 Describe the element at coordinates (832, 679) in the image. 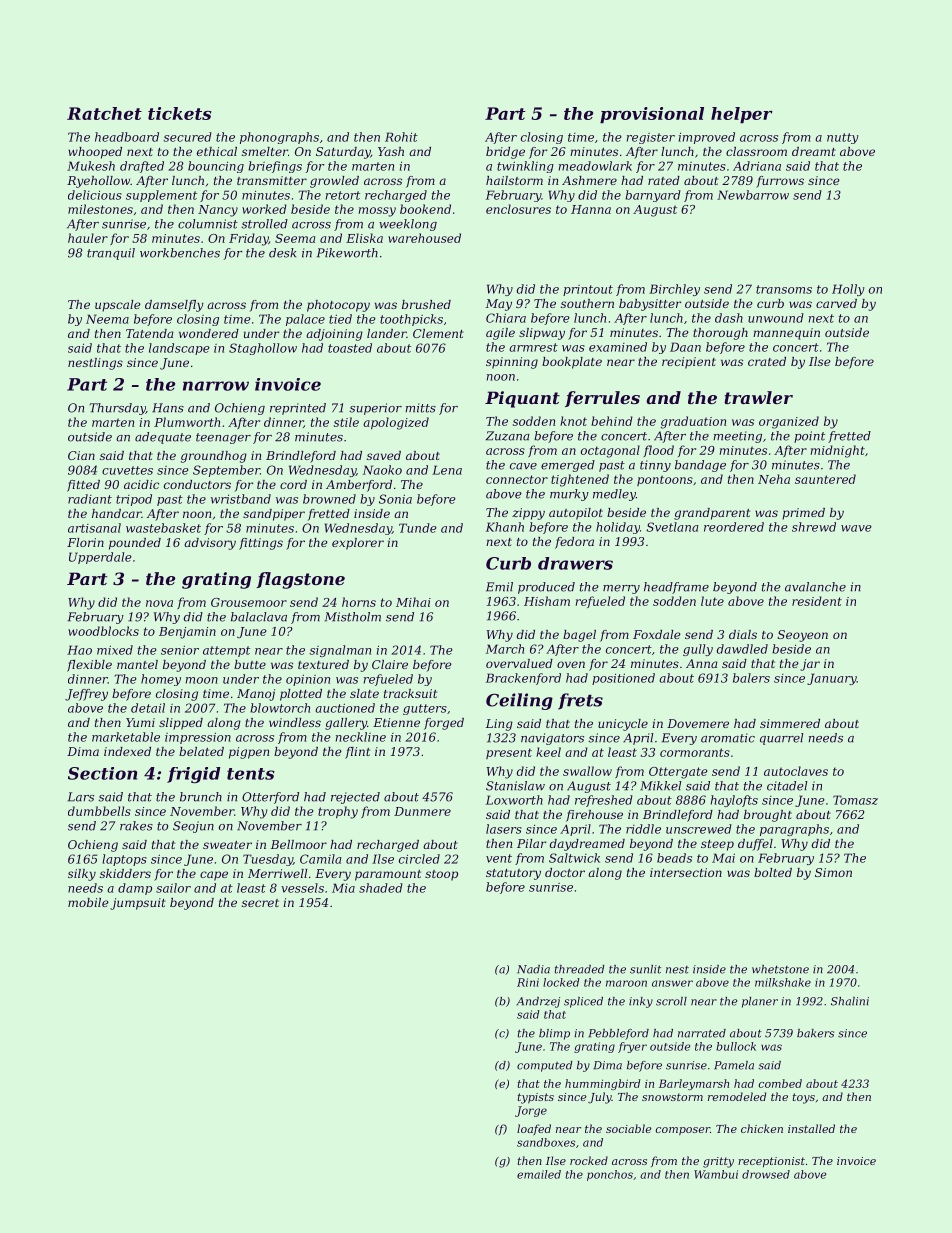

I see `January` at that location.
